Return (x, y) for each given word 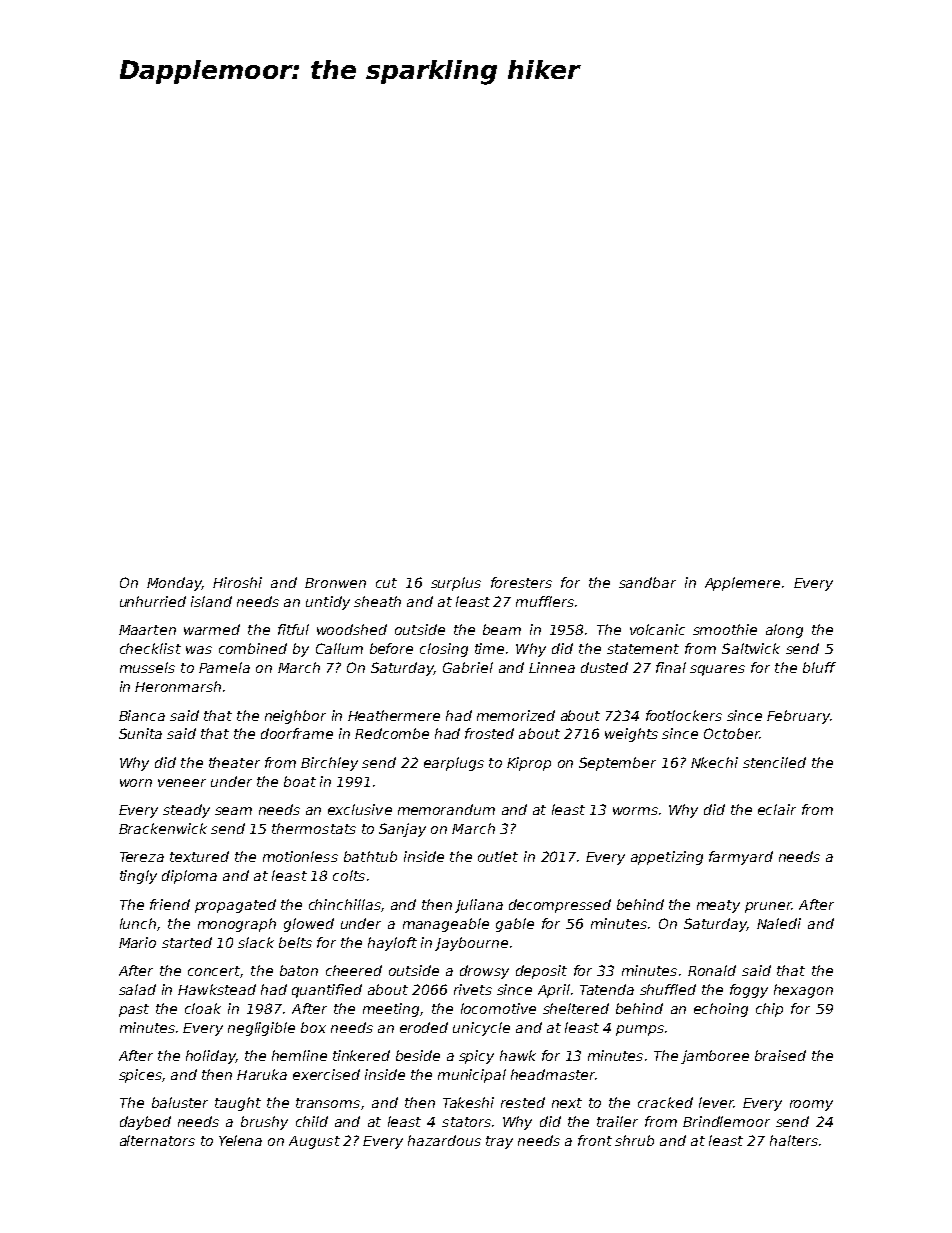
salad (137, 989)
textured (199, 856)
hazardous (444, 1140)
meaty (718, 906)
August (314, 1142)
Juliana (479, 906)
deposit (541, 972)
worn (136, 783)
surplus (456, 584)
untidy (328, 603)
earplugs (454, 764)
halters (794, 1140)
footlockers (684, 715)
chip (769, 1010)
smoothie (725, 629)
